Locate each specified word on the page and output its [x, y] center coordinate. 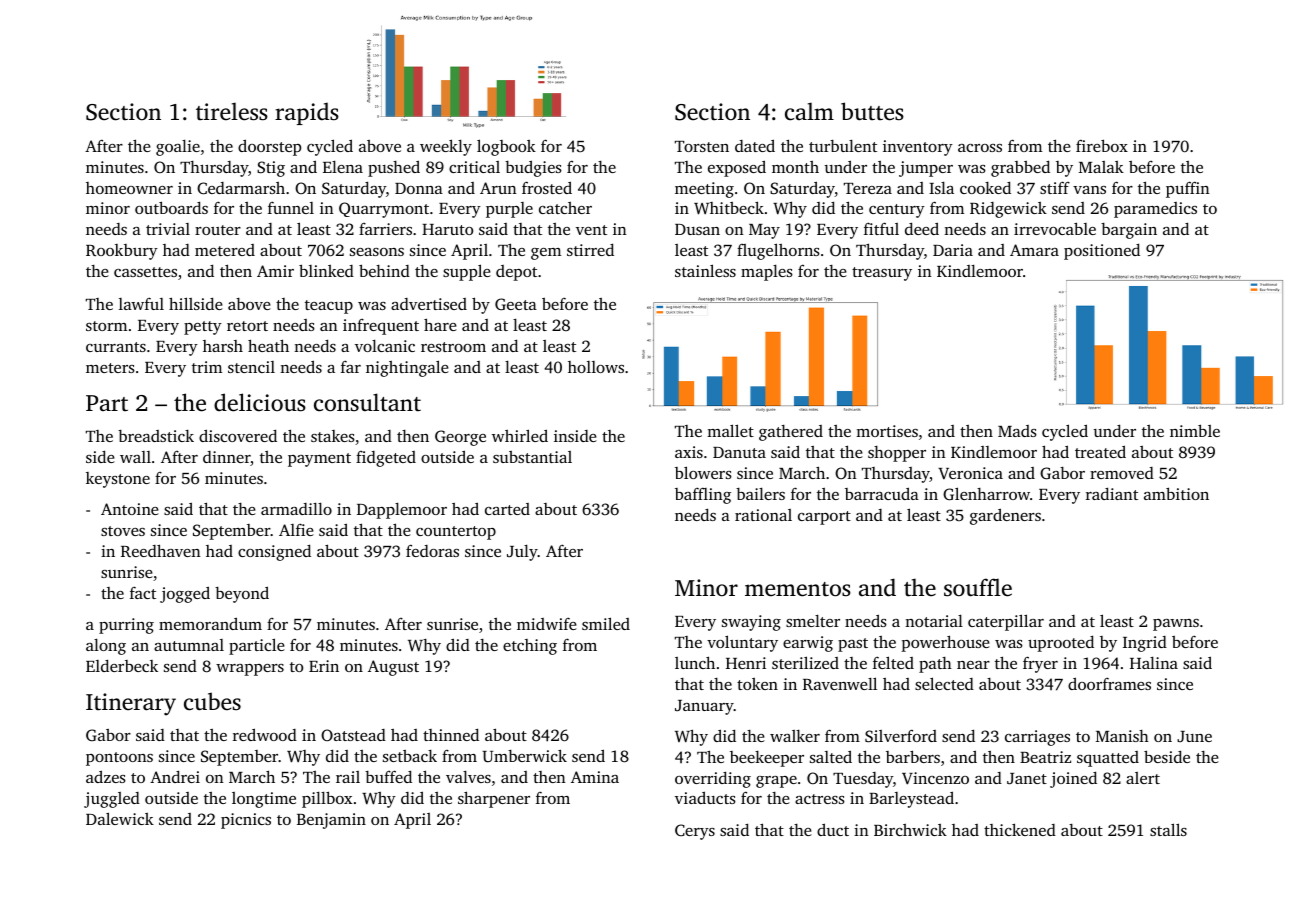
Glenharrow [986, 494]
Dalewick [120, 818]
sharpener [494, 799]
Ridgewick [1008, 210]
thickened [1020, 829]
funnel [291, 207]
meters [110, 368]
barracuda [882, 493]
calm [809, 111]
